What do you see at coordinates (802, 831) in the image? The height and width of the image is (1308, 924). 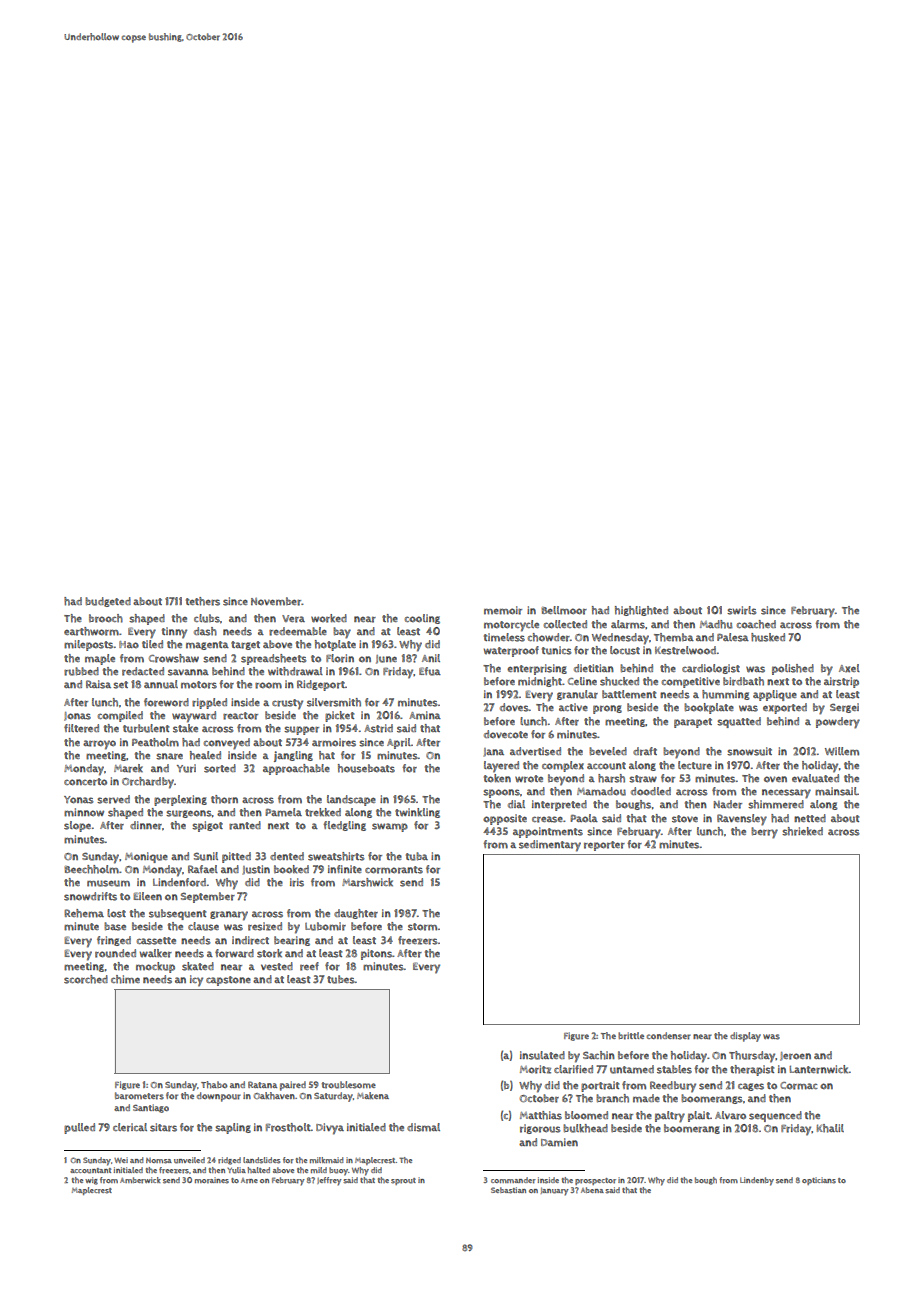 I see `shrieked` at bounding box center [802, 831].
